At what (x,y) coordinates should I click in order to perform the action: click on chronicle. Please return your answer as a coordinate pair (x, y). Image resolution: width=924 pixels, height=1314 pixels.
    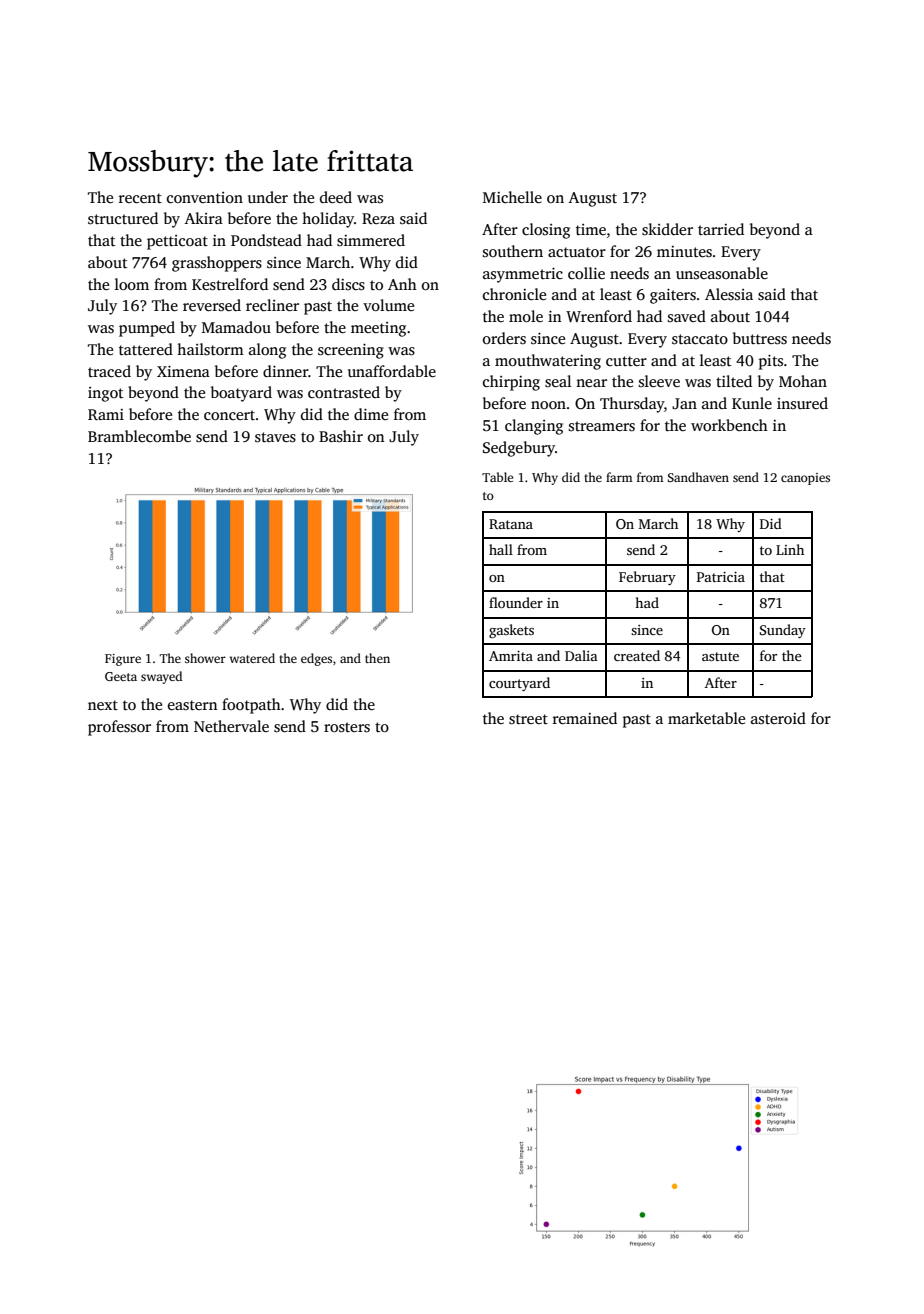
    Looking at the image, I should click on (514, 294).
